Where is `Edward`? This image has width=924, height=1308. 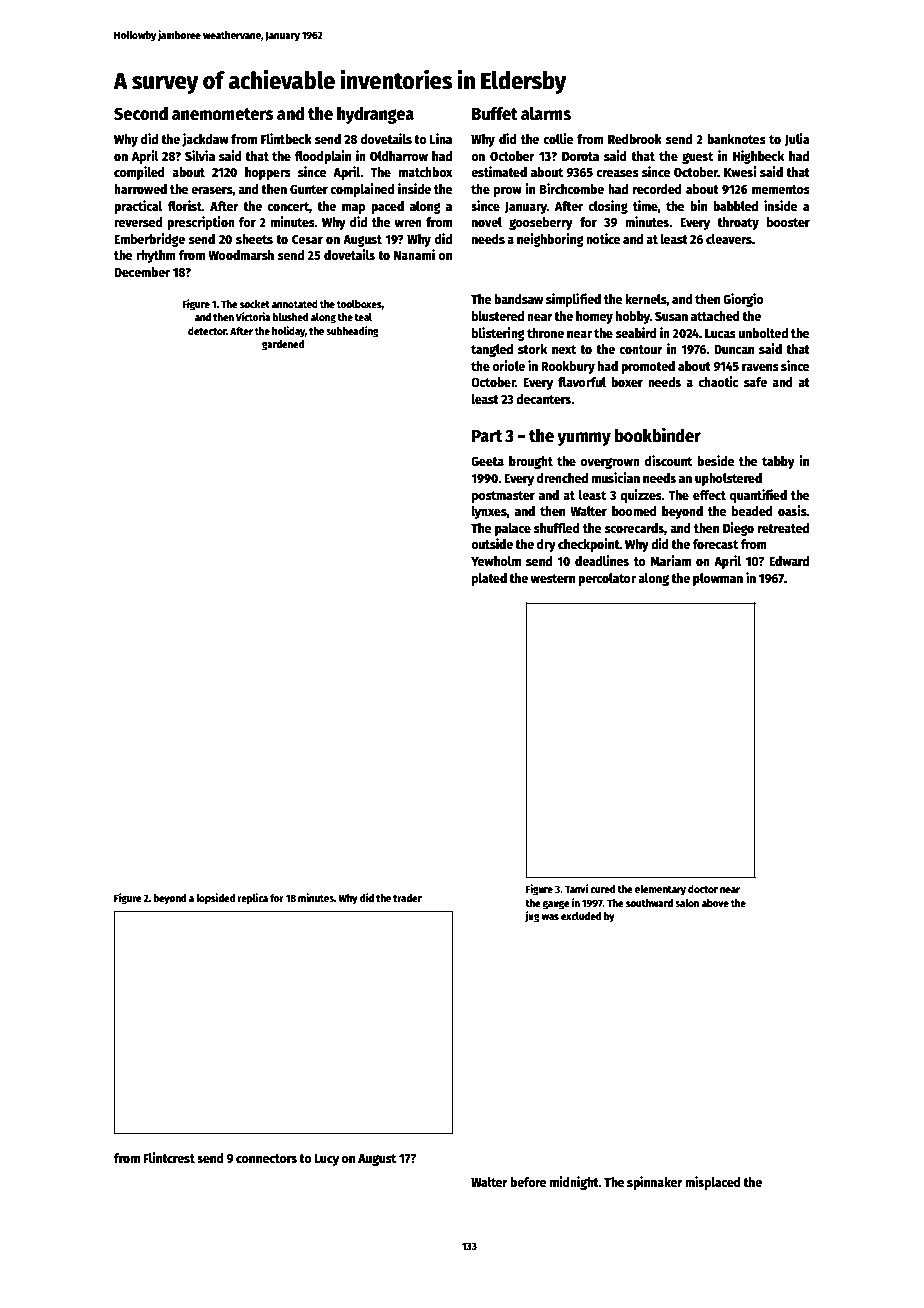 Edward is located at coordinates (789, 561).
